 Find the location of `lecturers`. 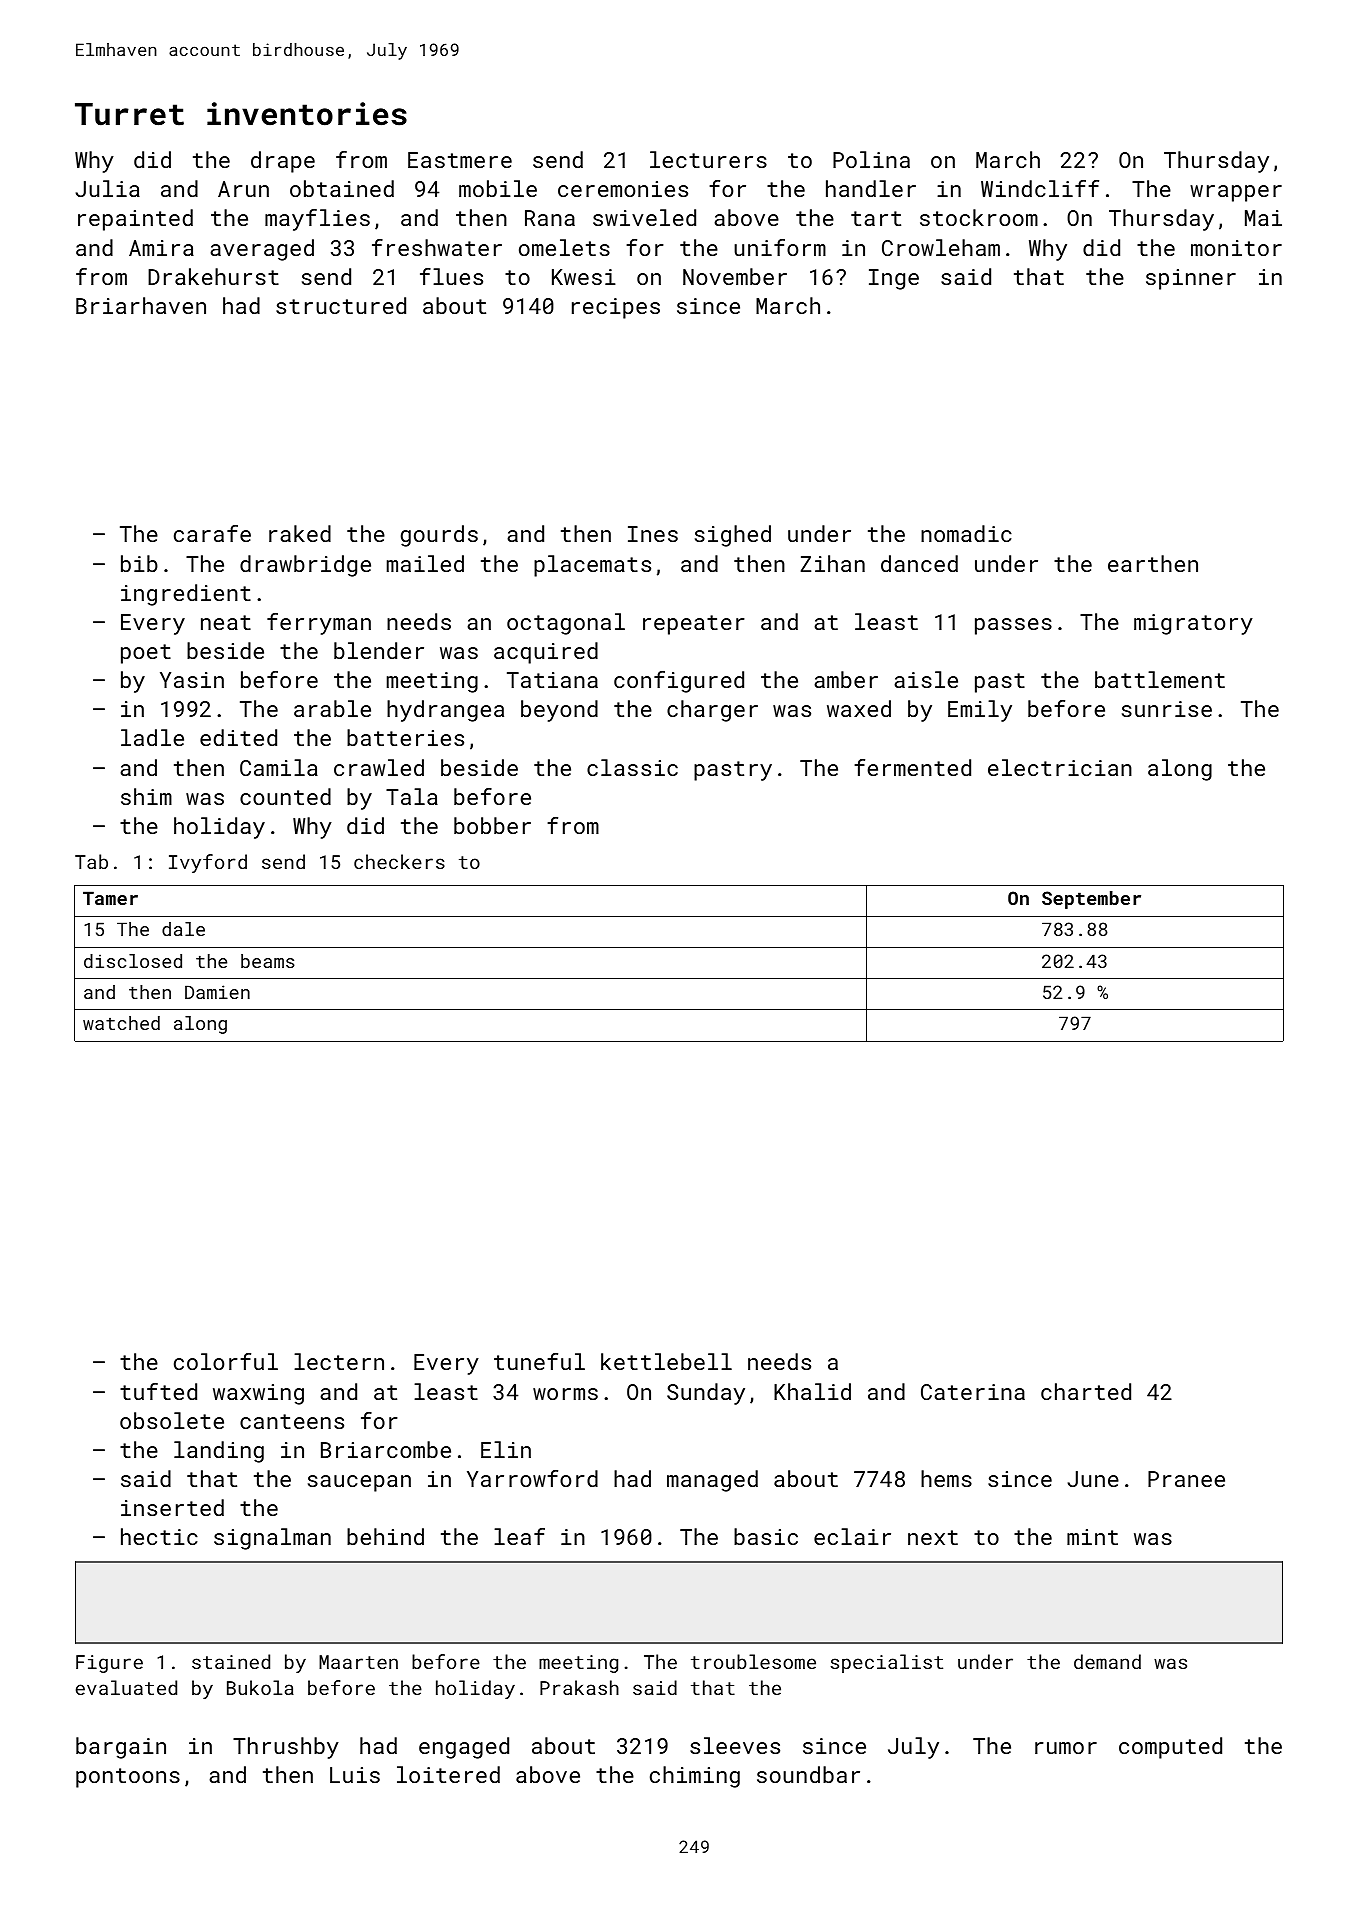

lecturers is located at coordinates (708, 159).
